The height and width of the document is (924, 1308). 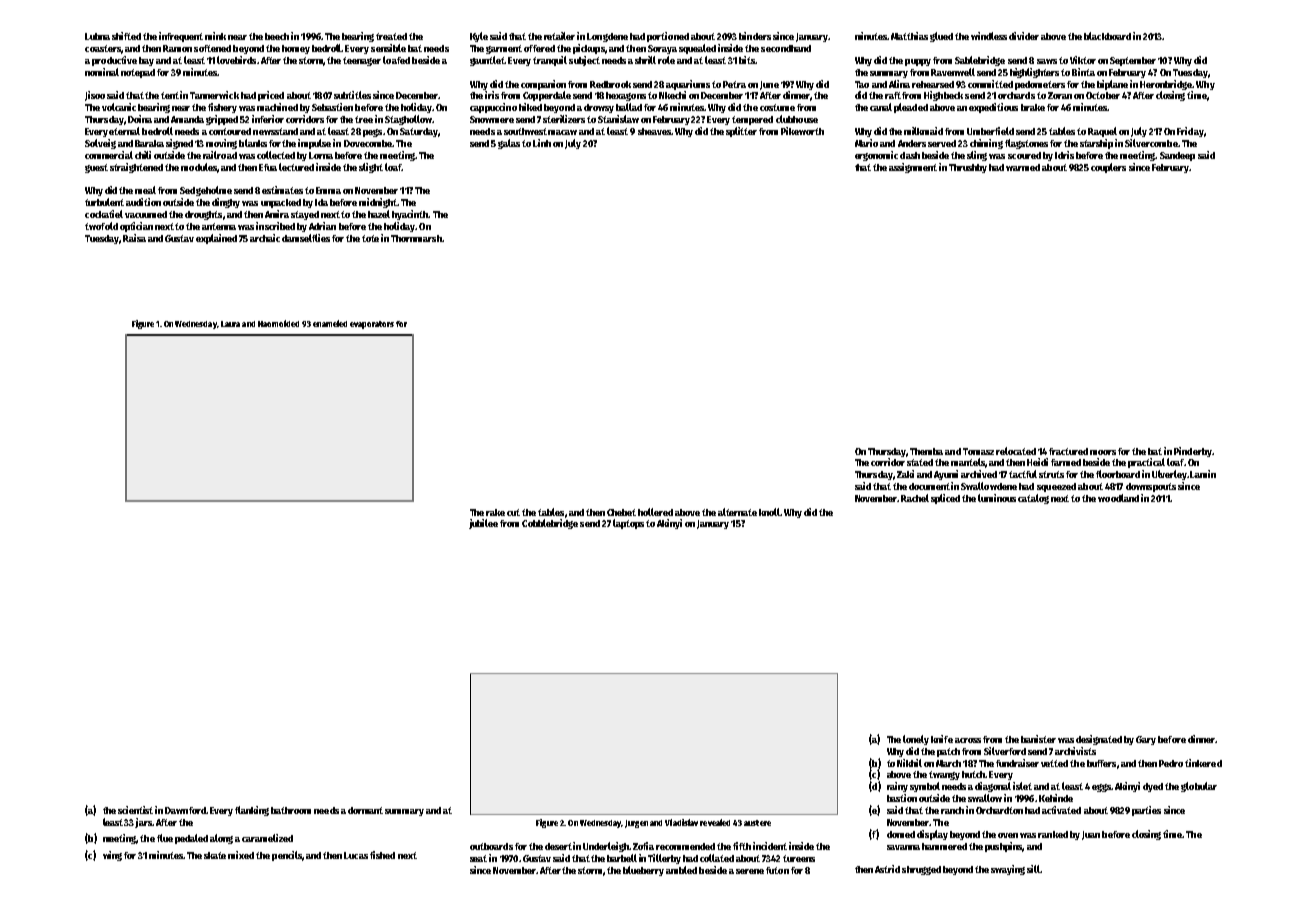 I want to click on Lamin, so click(x=1203, y=474).
